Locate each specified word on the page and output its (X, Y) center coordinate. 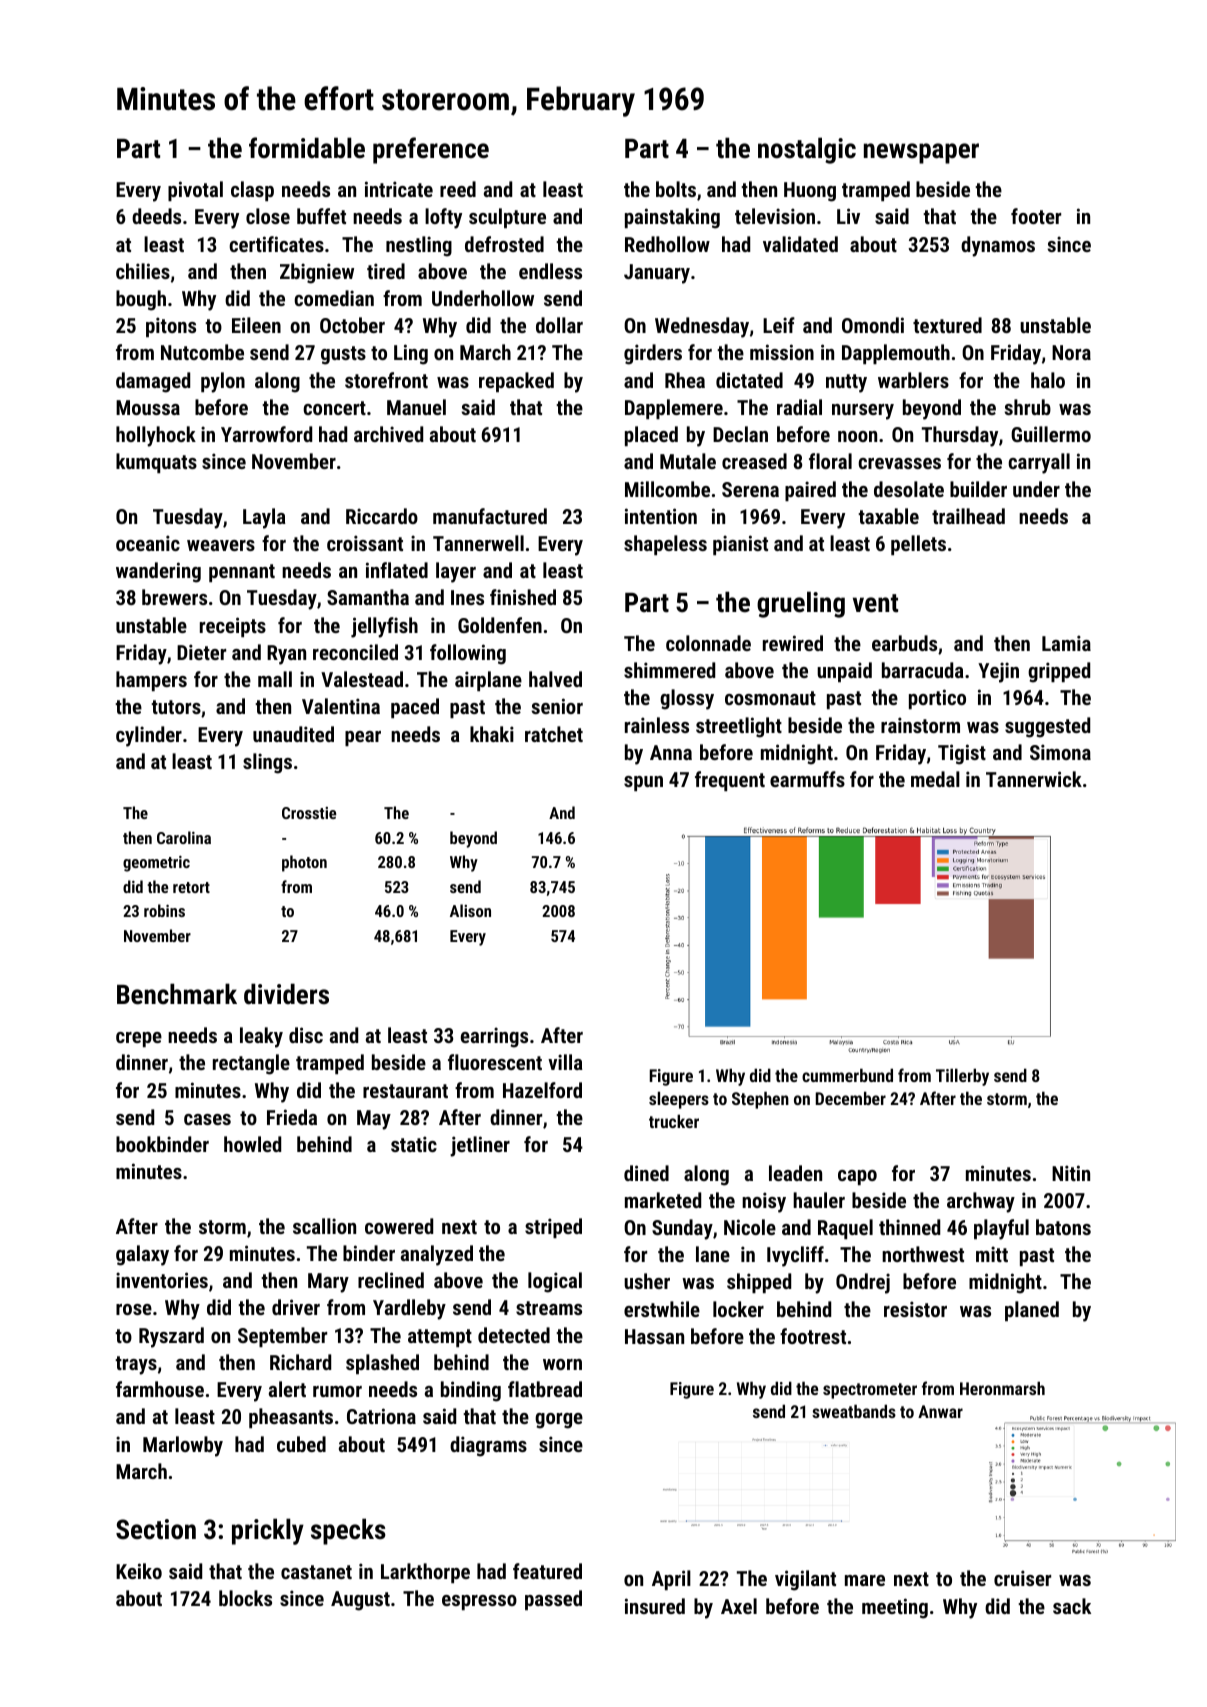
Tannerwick (1034, 779)
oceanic (148, 543)
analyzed (437, 1255)
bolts (676, 189)
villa (565, 1062)
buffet (321, 216)
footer (1036, 216)
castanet (316, 1572)
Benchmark (177, 994)
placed (651, 436)
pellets (918, 545)
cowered (399, 1226)
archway (981, 1202)
